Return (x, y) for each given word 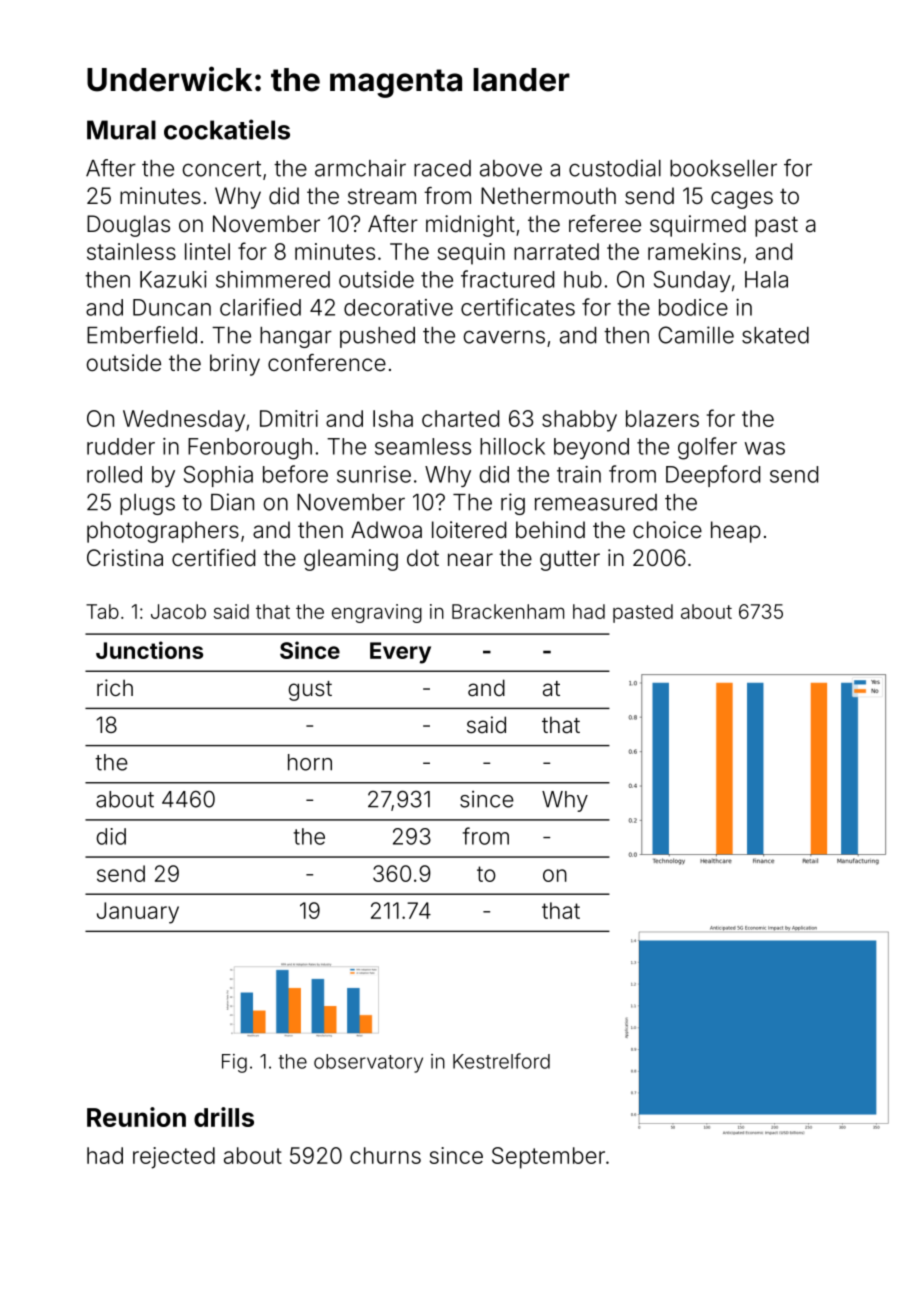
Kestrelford (501, 1061)
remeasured (596, 502)
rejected (174, 1158)
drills (224, 1117)
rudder (121, 446)
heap (736, 532)
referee (605, 223)
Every (400, 653)
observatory (368, 1063)
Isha (393, 418)
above (511, 168)
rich (115, 687)
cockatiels (227, 129)
